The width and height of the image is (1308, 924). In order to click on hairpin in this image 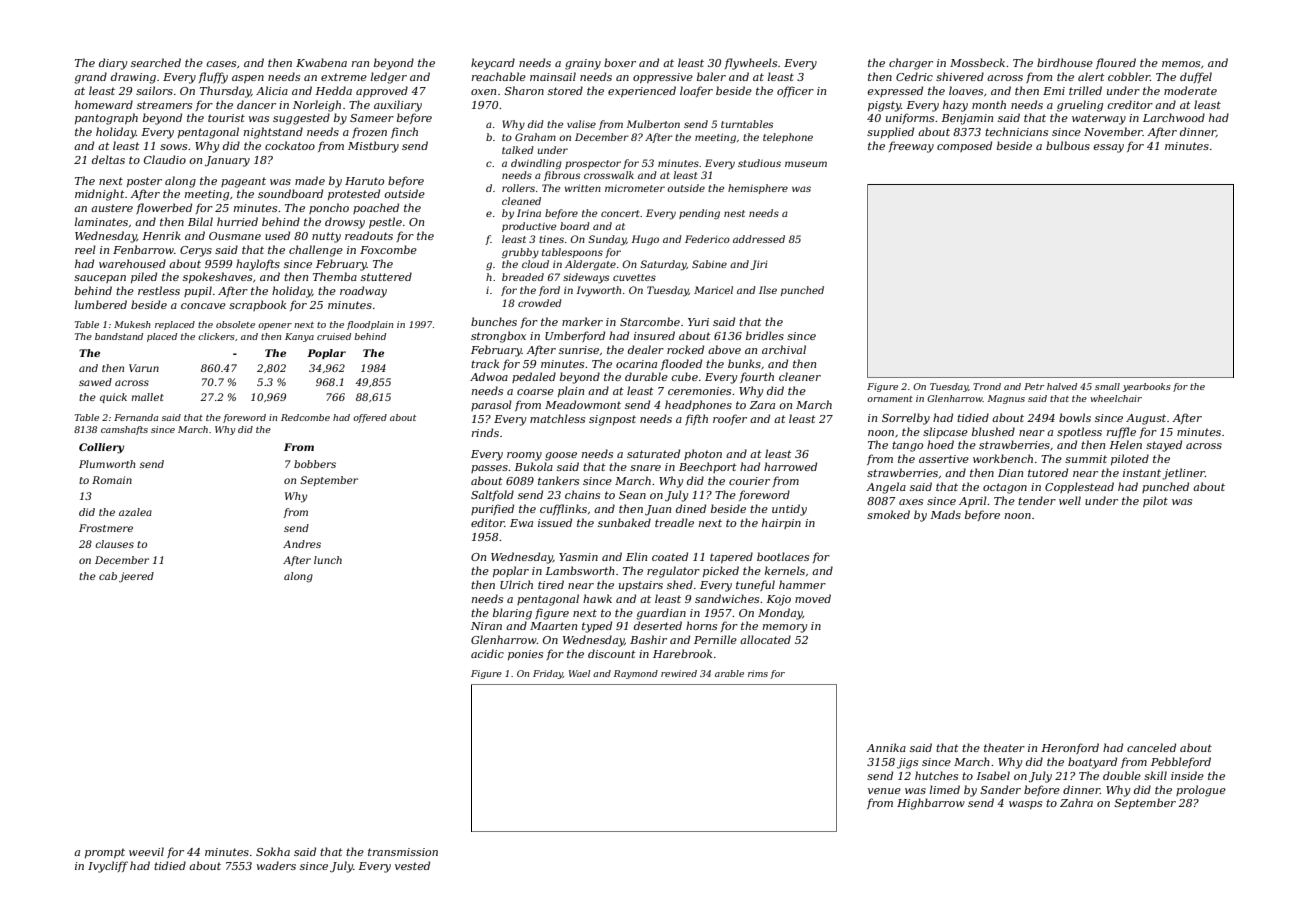, I will do `click(781, 523)`.
